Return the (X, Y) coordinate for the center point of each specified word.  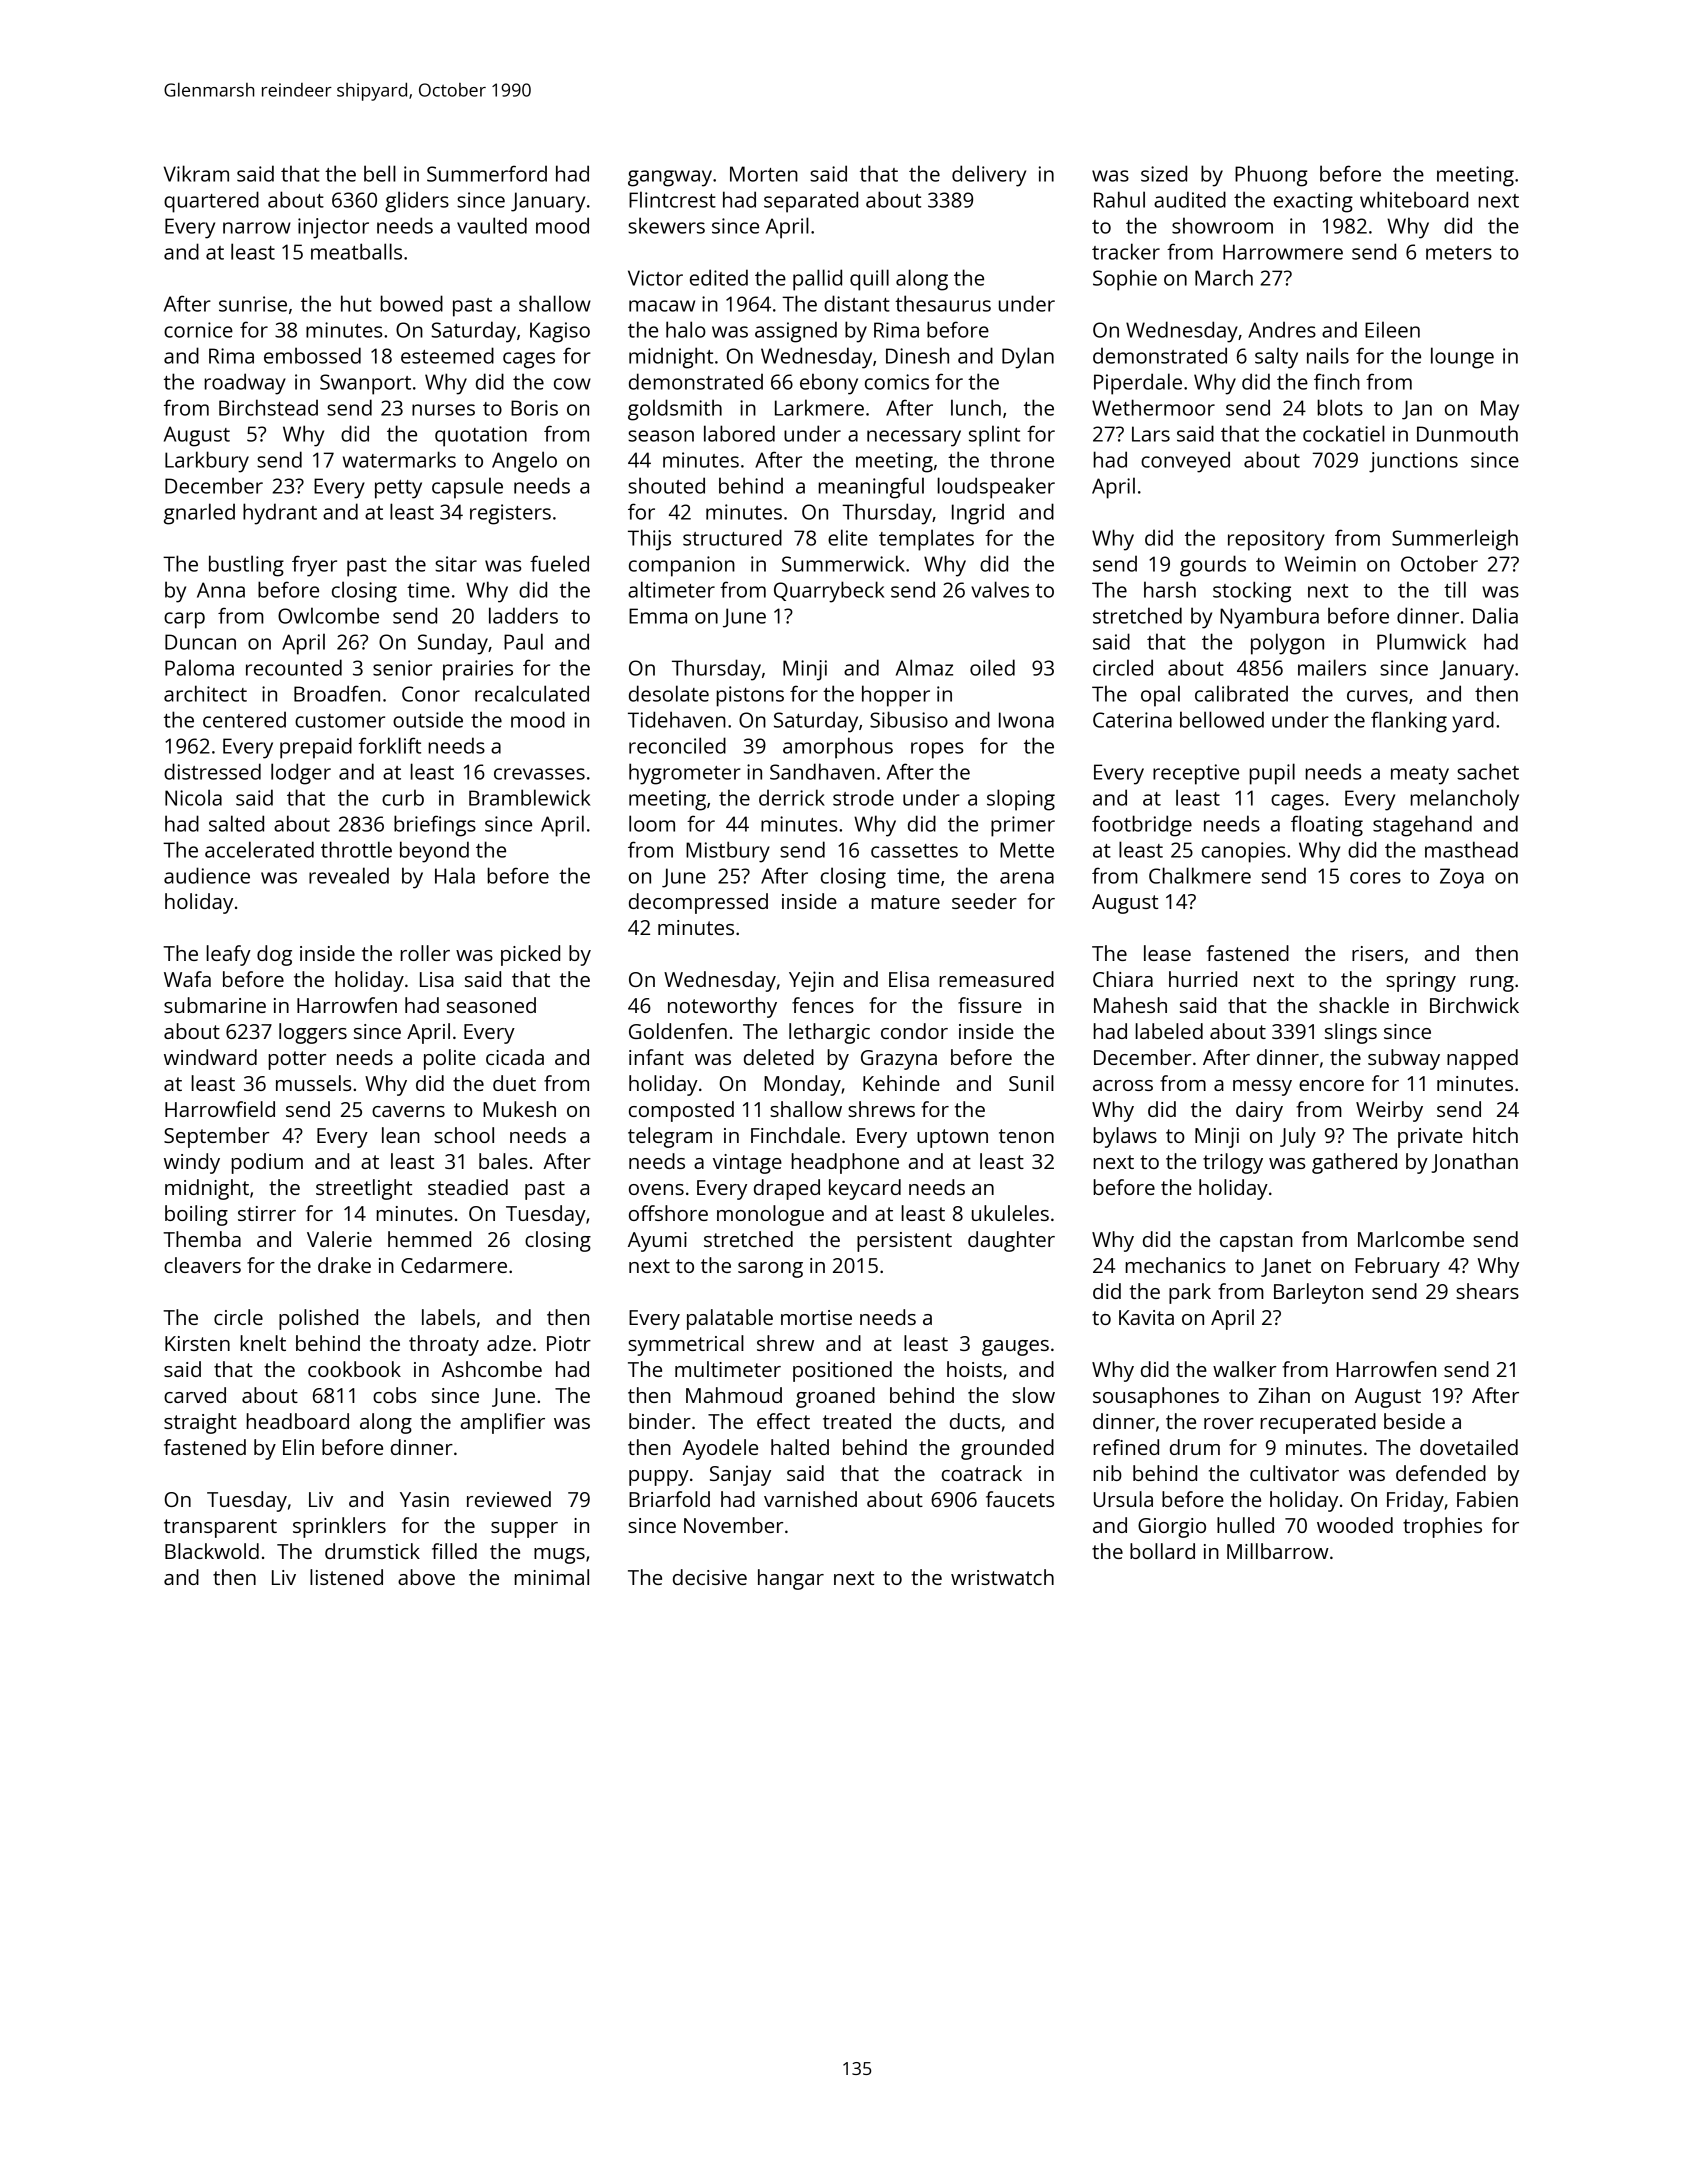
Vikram (196, 173)
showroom (1222, 225)
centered (244, 719)
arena (1027, 878)
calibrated (1241, 693)
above (426, 1577)
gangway (670, 178)
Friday (1415, 1501)
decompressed (698, 903)
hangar (791, 1579)
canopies (1243, 852)
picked (530, 955)
